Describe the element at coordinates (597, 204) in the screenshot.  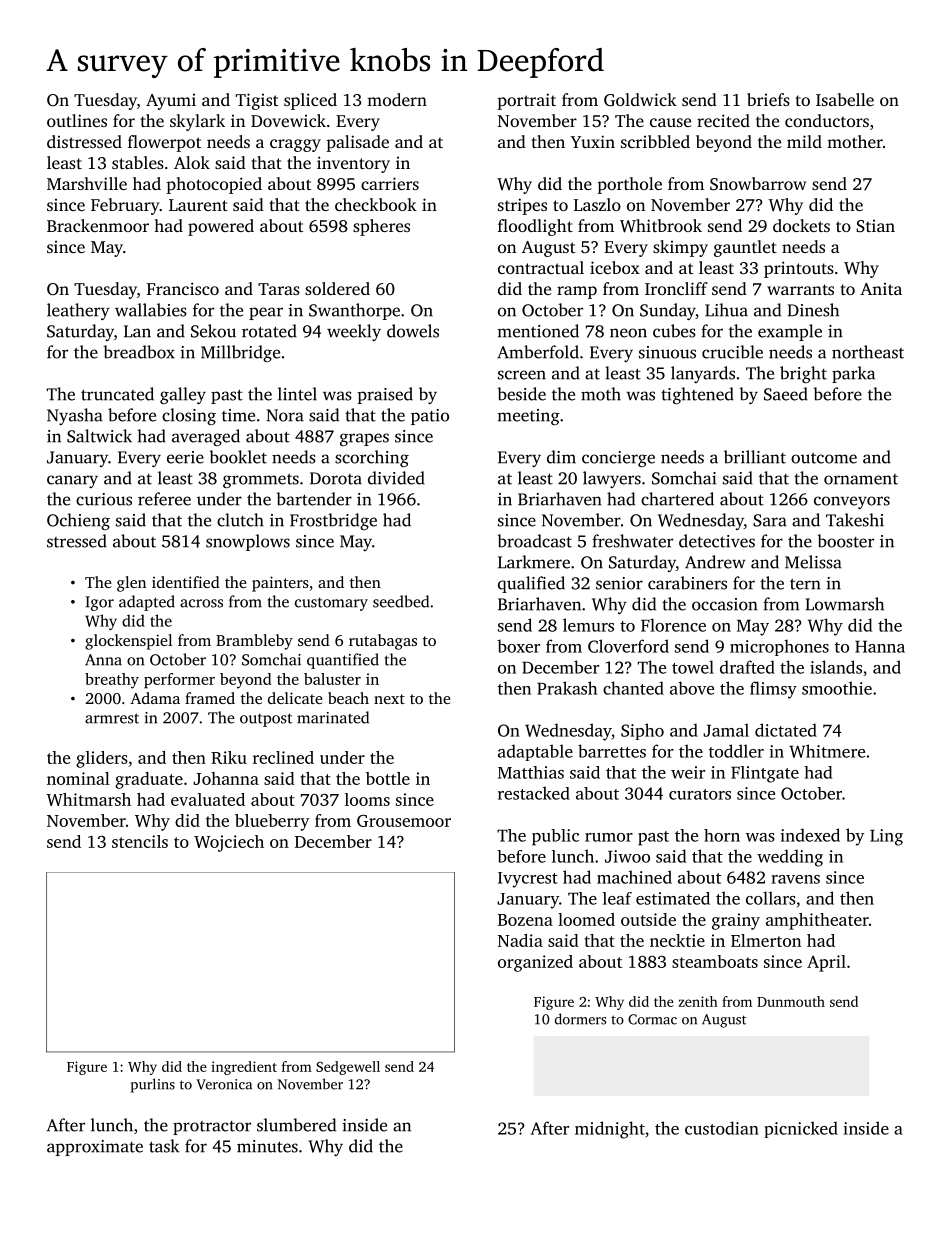
I see `Laszlo` at that location.
